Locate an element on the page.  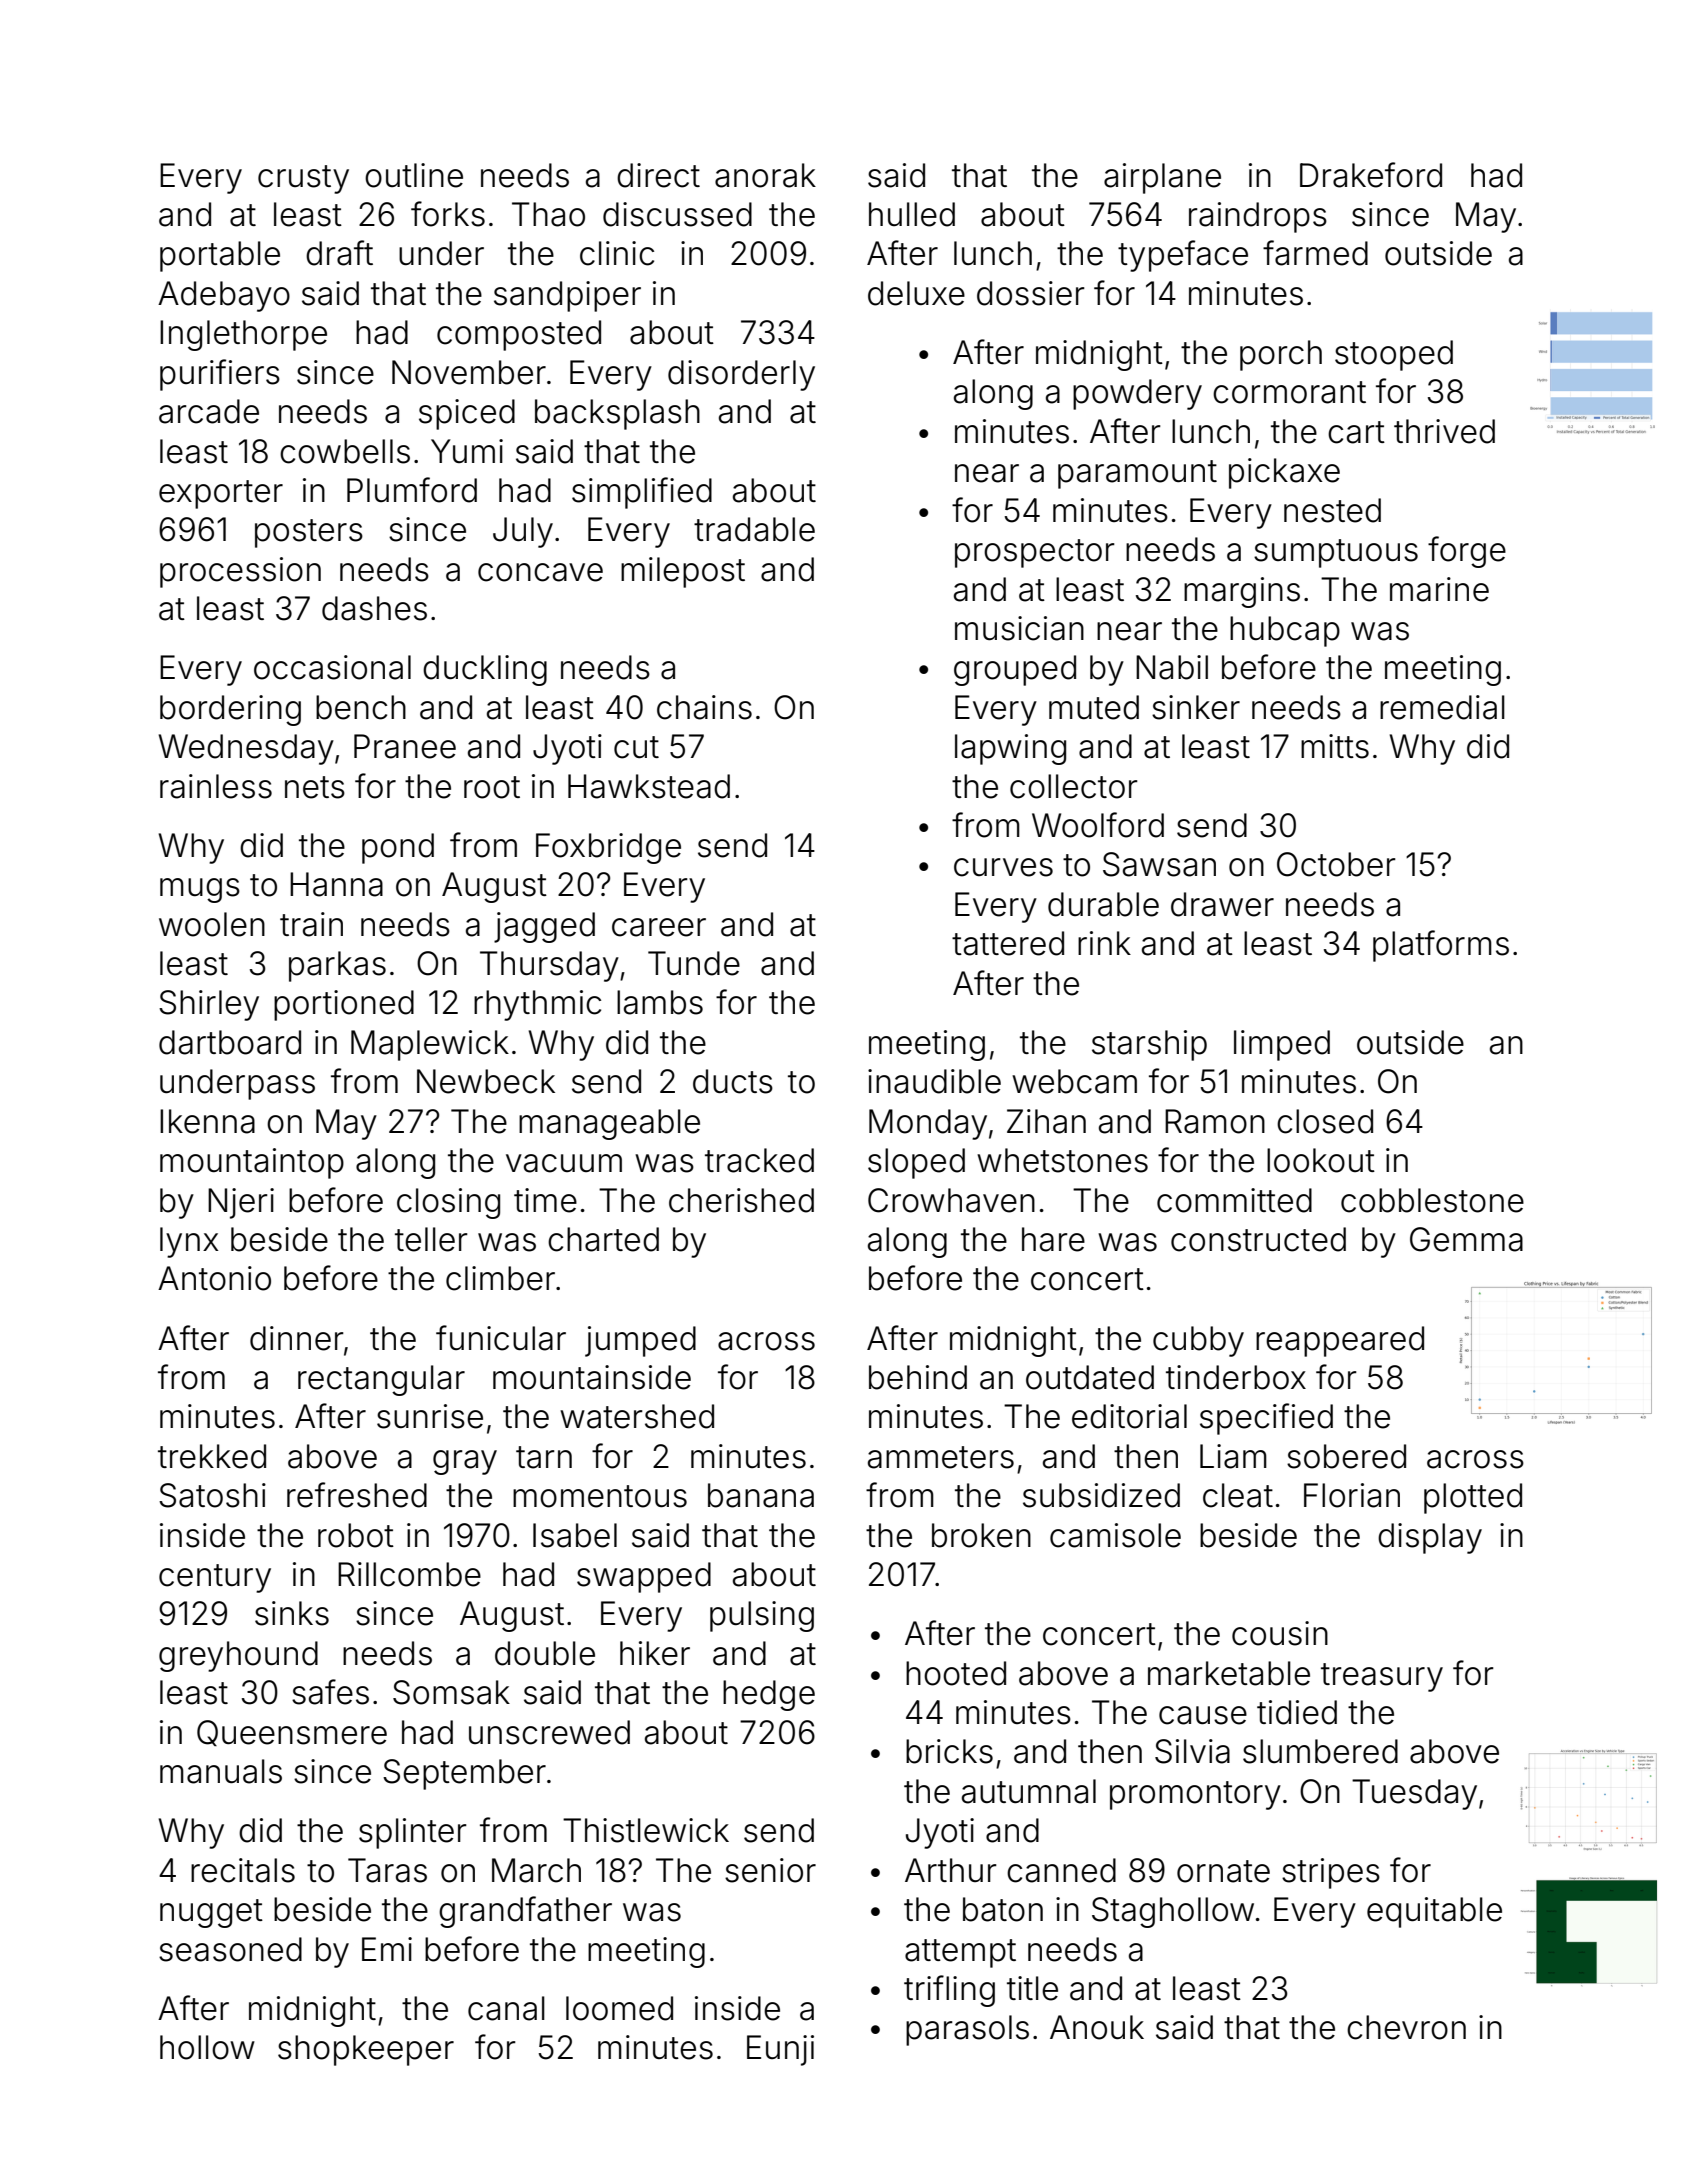
grandfather is located at coordinates (525, 1912).
